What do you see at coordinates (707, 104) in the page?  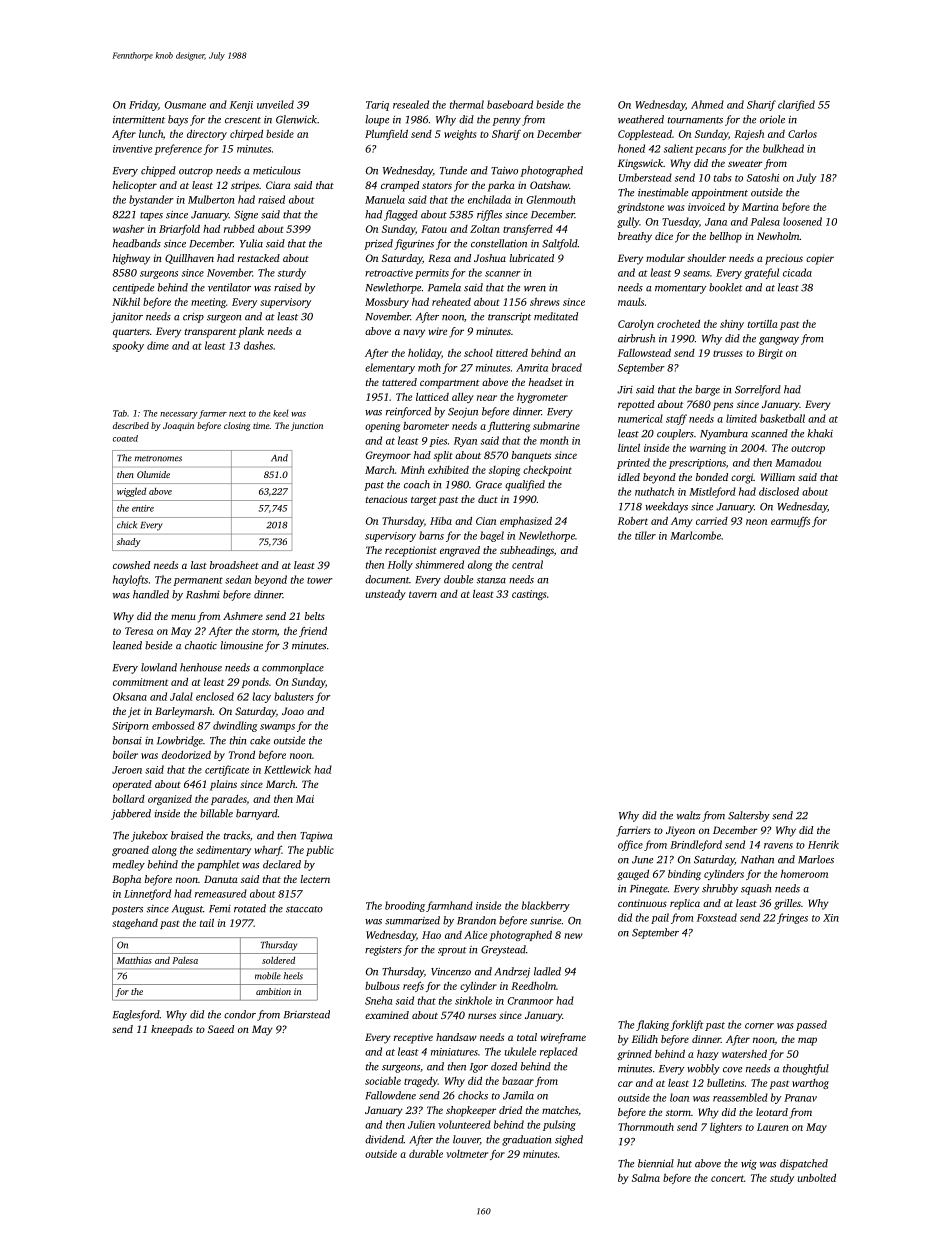 I see `Ahmed` at bounding box center [707, 104].
